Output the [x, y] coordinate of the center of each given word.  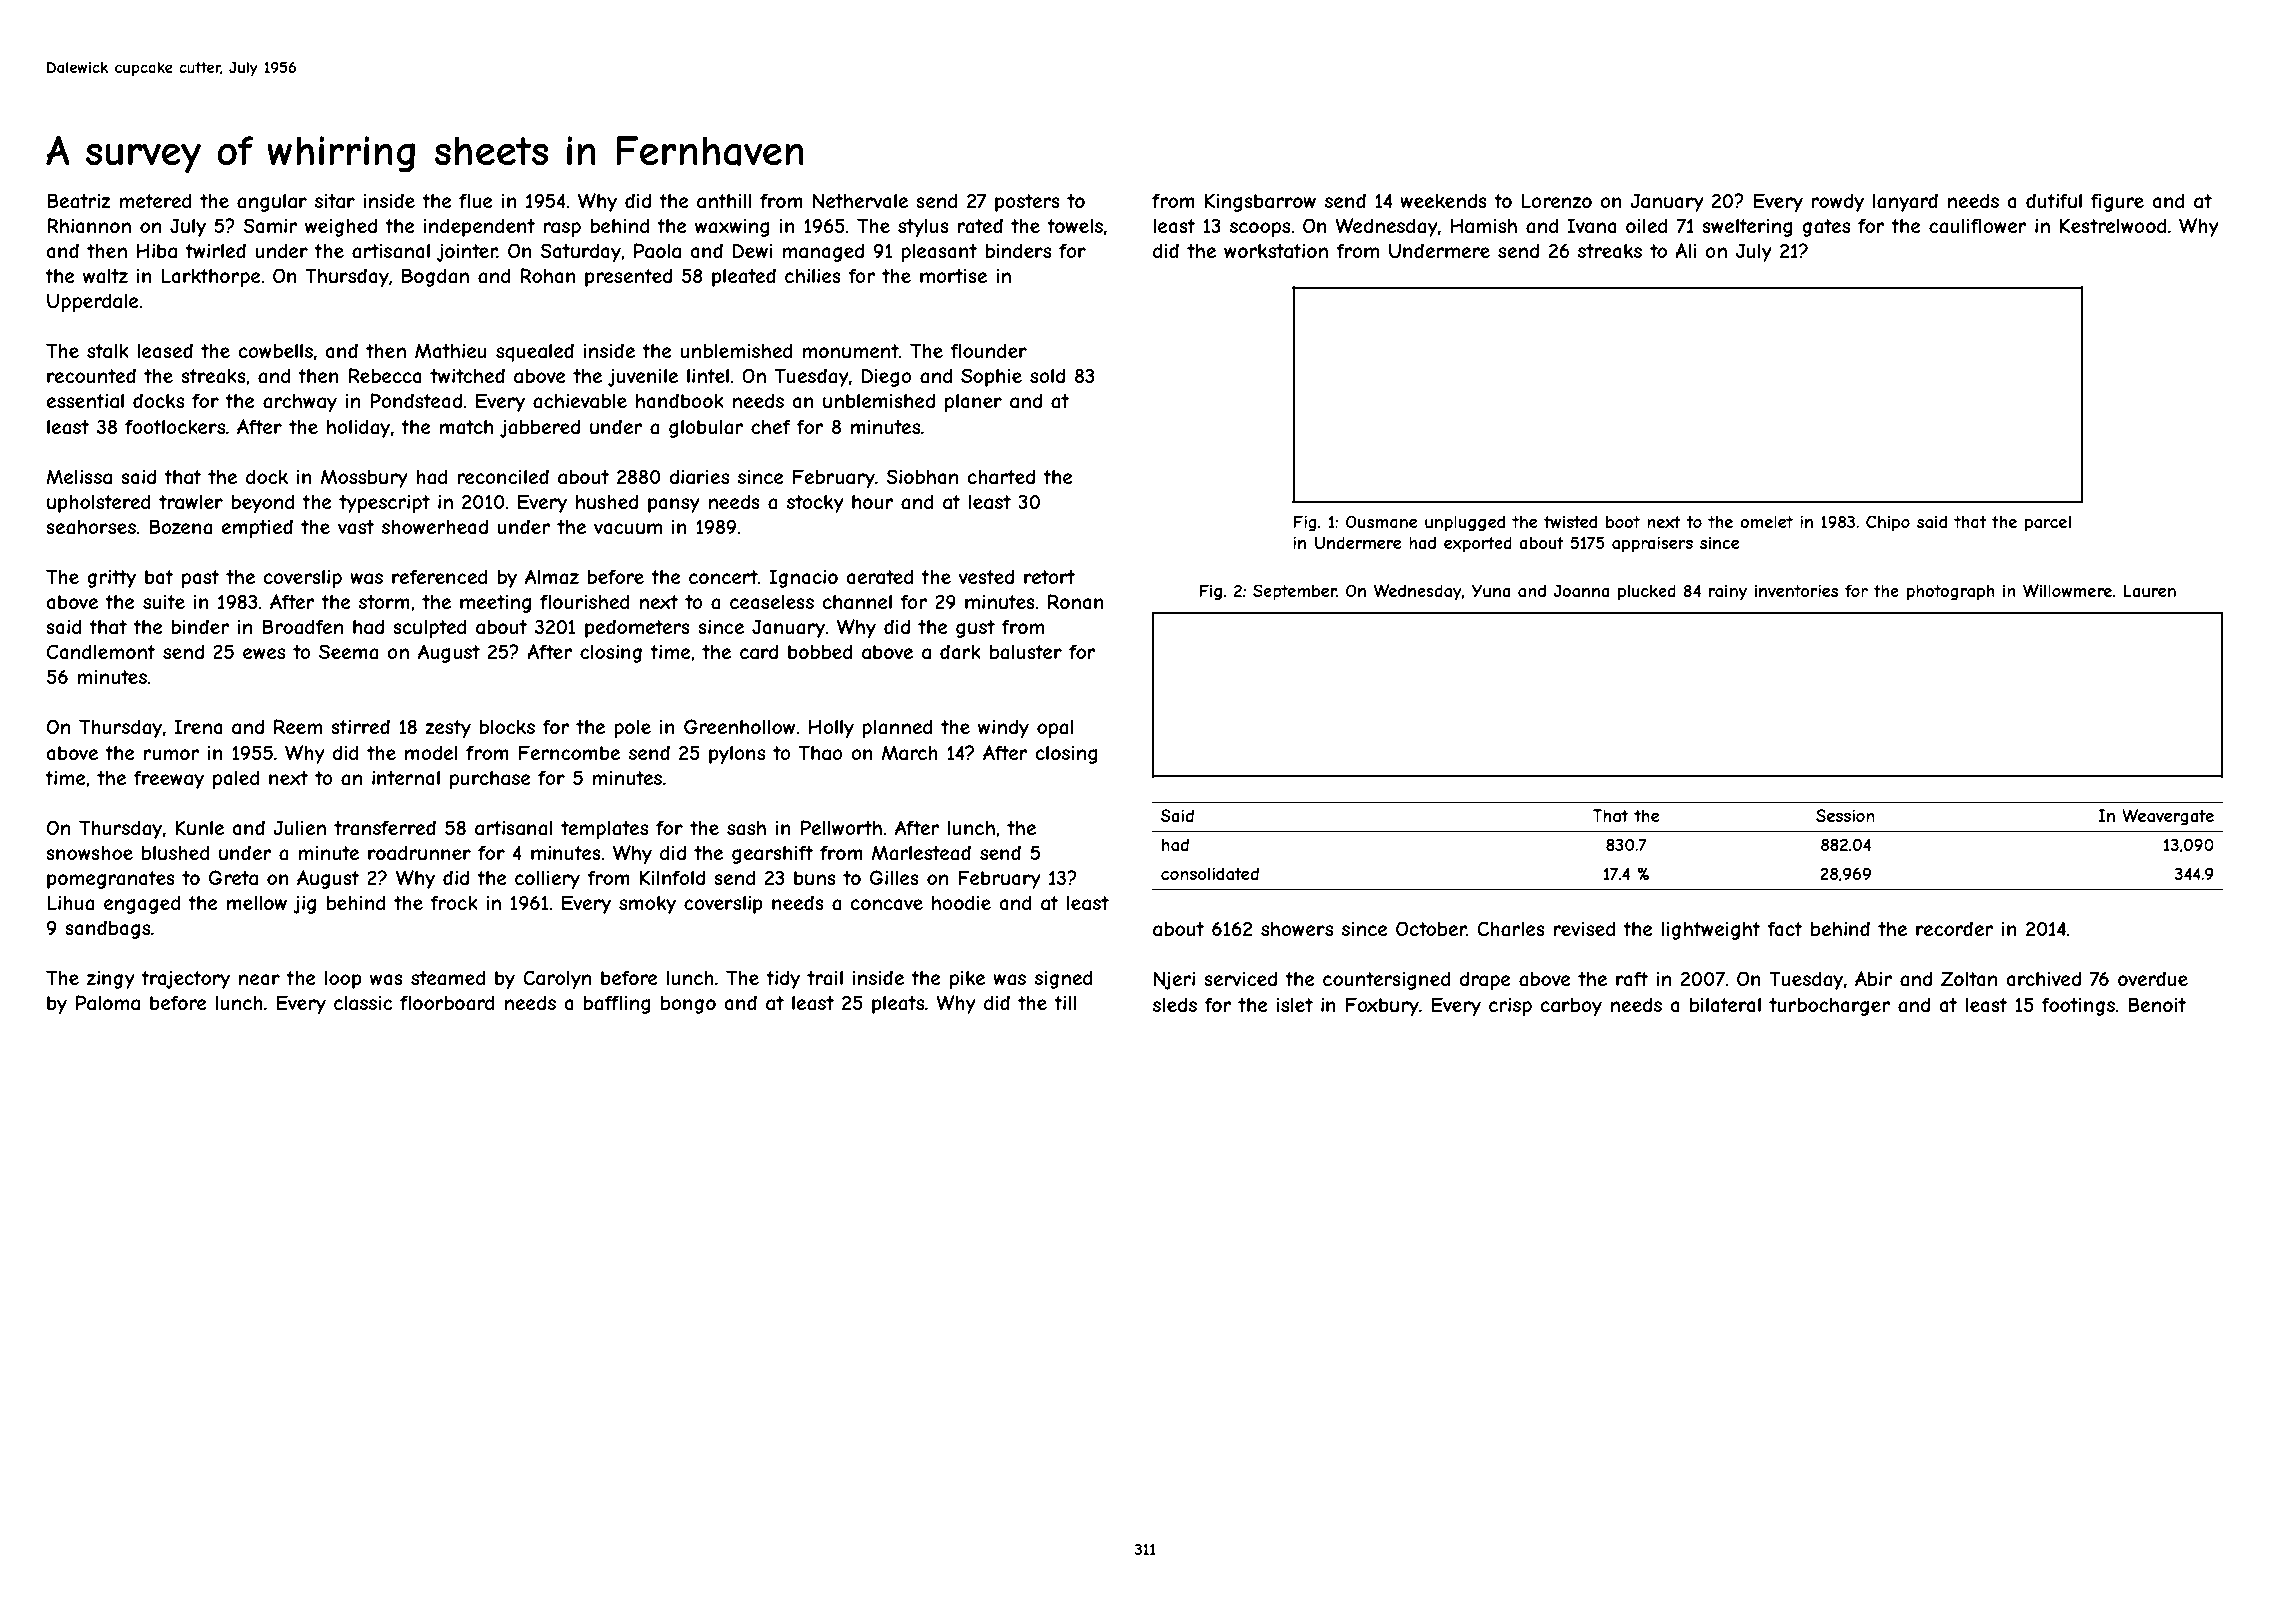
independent [479, 227]
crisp [1510, 1007]
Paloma [108, 1003]
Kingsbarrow [1260, 202]
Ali [1685, 250]
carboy [1571, 1007]
